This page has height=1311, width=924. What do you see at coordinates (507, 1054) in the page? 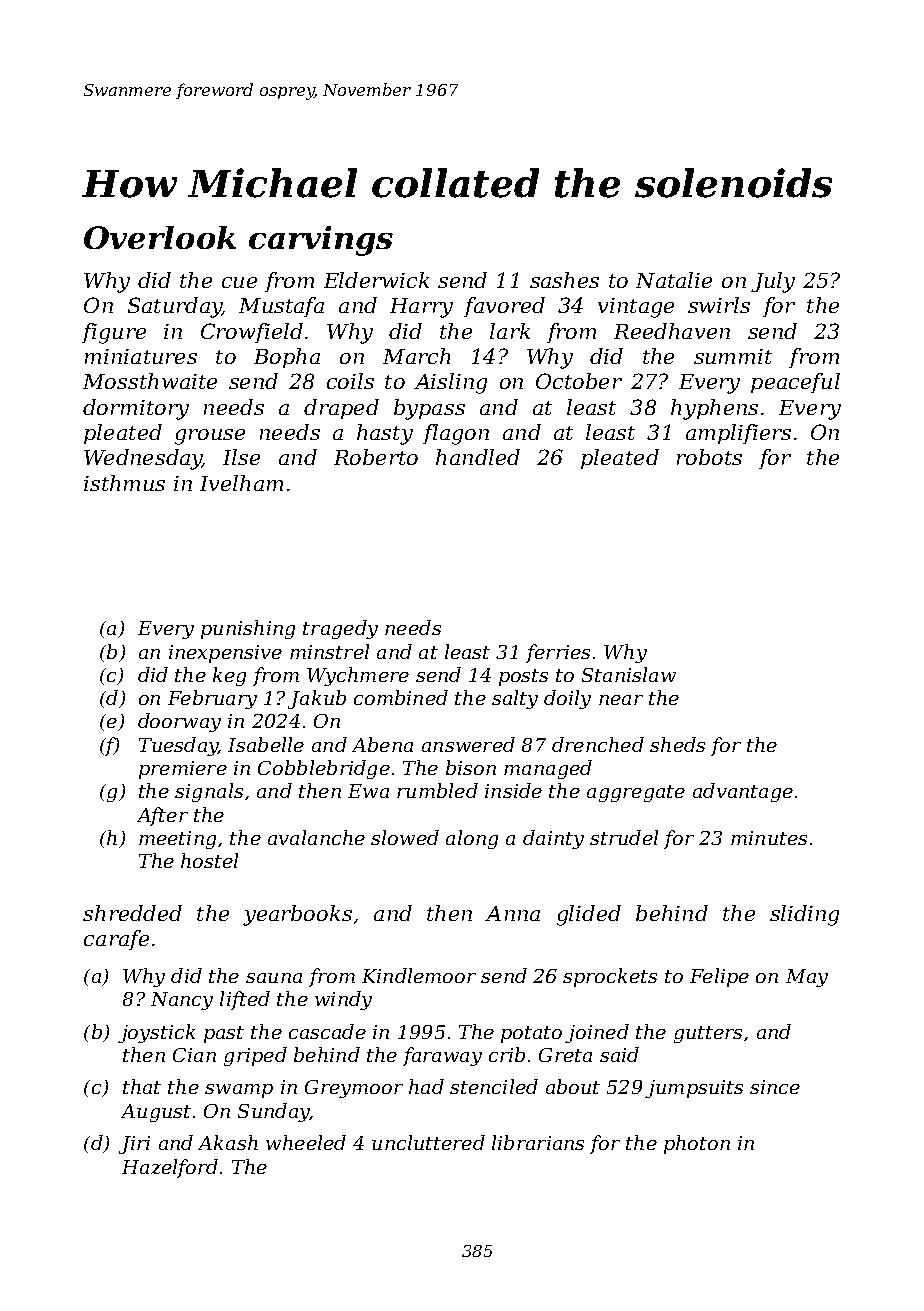
I see `crib` at bounding box center [507, 1054].
